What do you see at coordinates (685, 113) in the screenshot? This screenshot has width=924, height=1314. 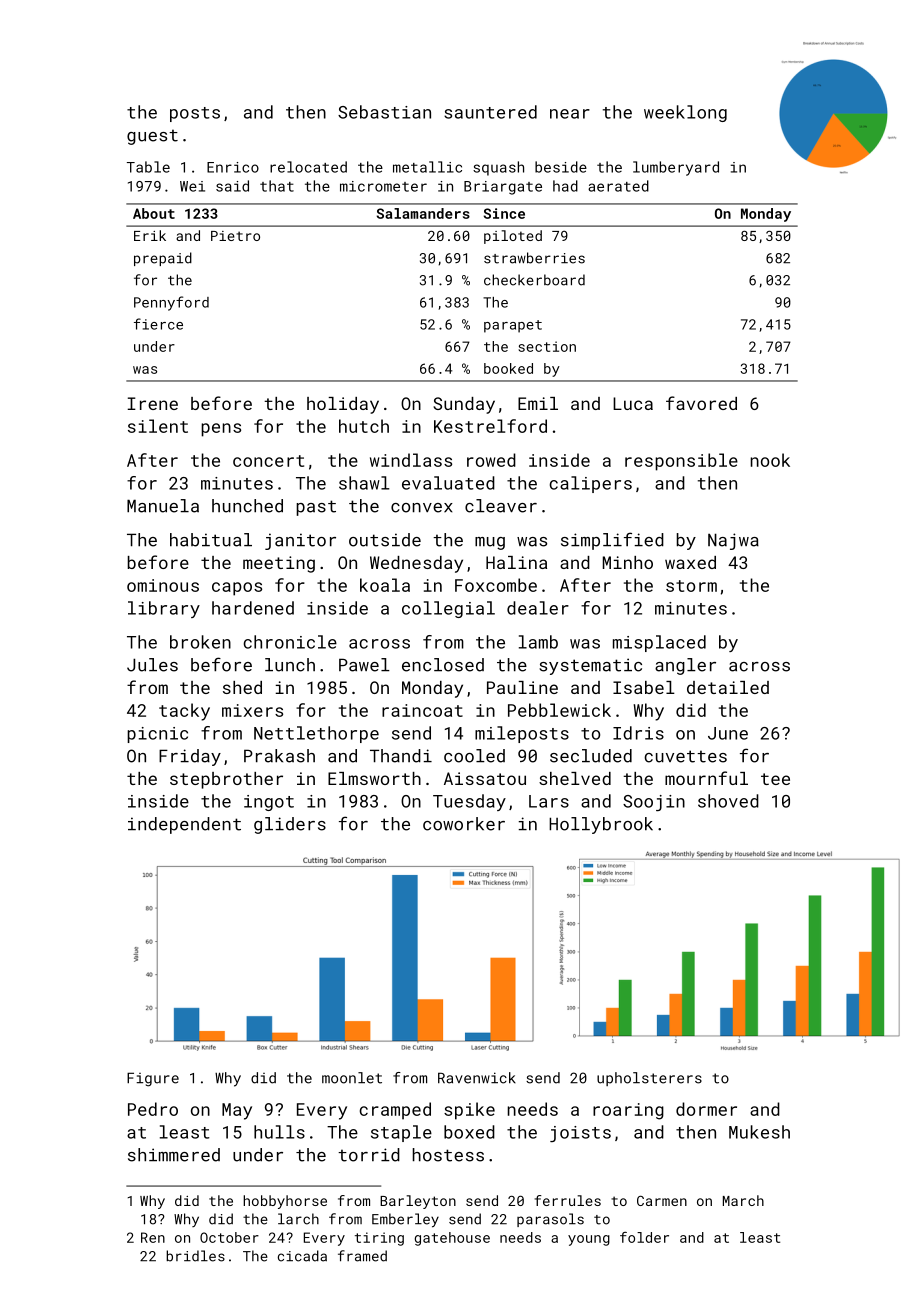 I see `weeklong` at bounding box center [685, 113].
